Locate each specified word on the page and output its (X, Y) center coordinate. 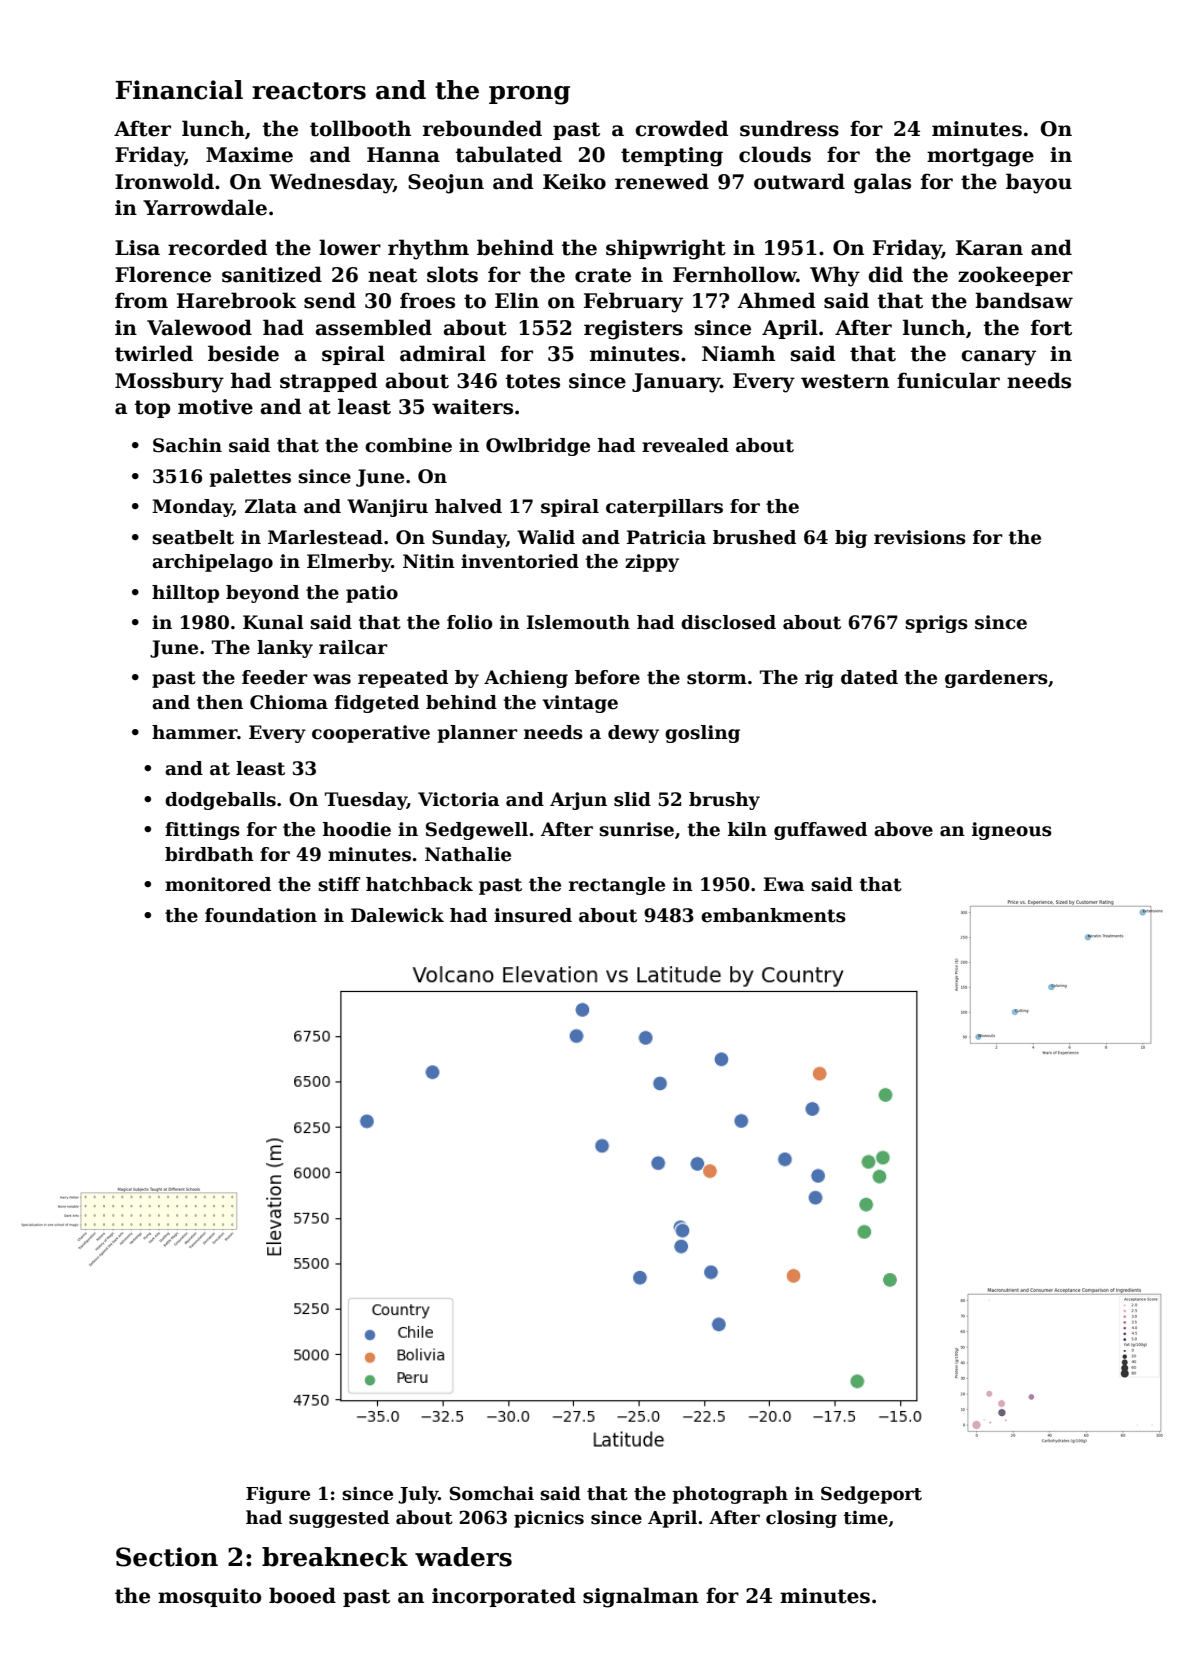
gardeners (996, 679)
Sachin (187, 445)
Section (167, 1557)
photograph (730, 1495)
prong (529, 95)
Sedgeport (871, 1495)
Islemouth (578, 622)
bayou (1039, 183)
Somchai (492, 1493)
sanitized (272, 274)
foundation (261, 915)
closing (801, 1519)
